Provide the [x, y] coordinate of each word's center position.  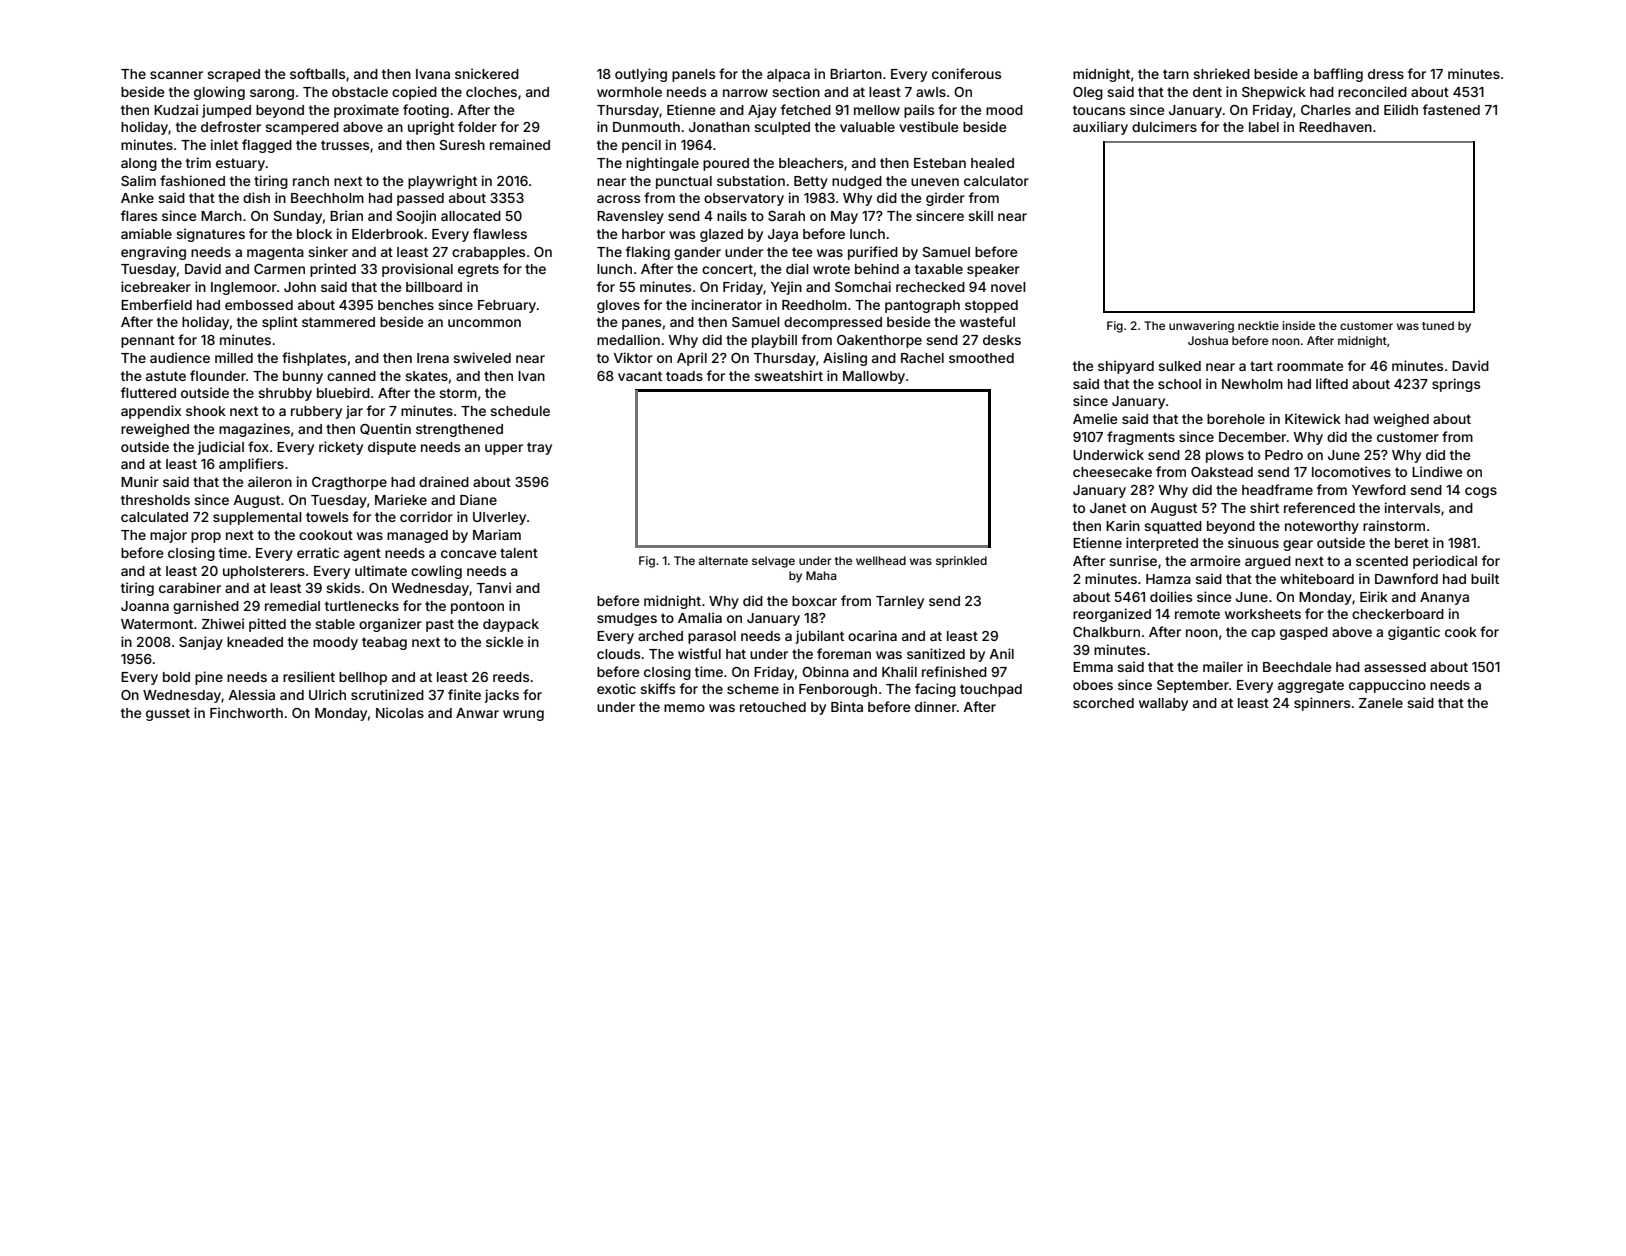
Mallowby [874, 377]
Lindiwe [1437, 471]
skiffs [657, 688]
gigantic [1414, 633]
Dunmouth [646, 127]
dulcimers [1164, 126]
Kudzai [176, 109]
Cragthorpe [349, 483]
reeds [511, 677]
